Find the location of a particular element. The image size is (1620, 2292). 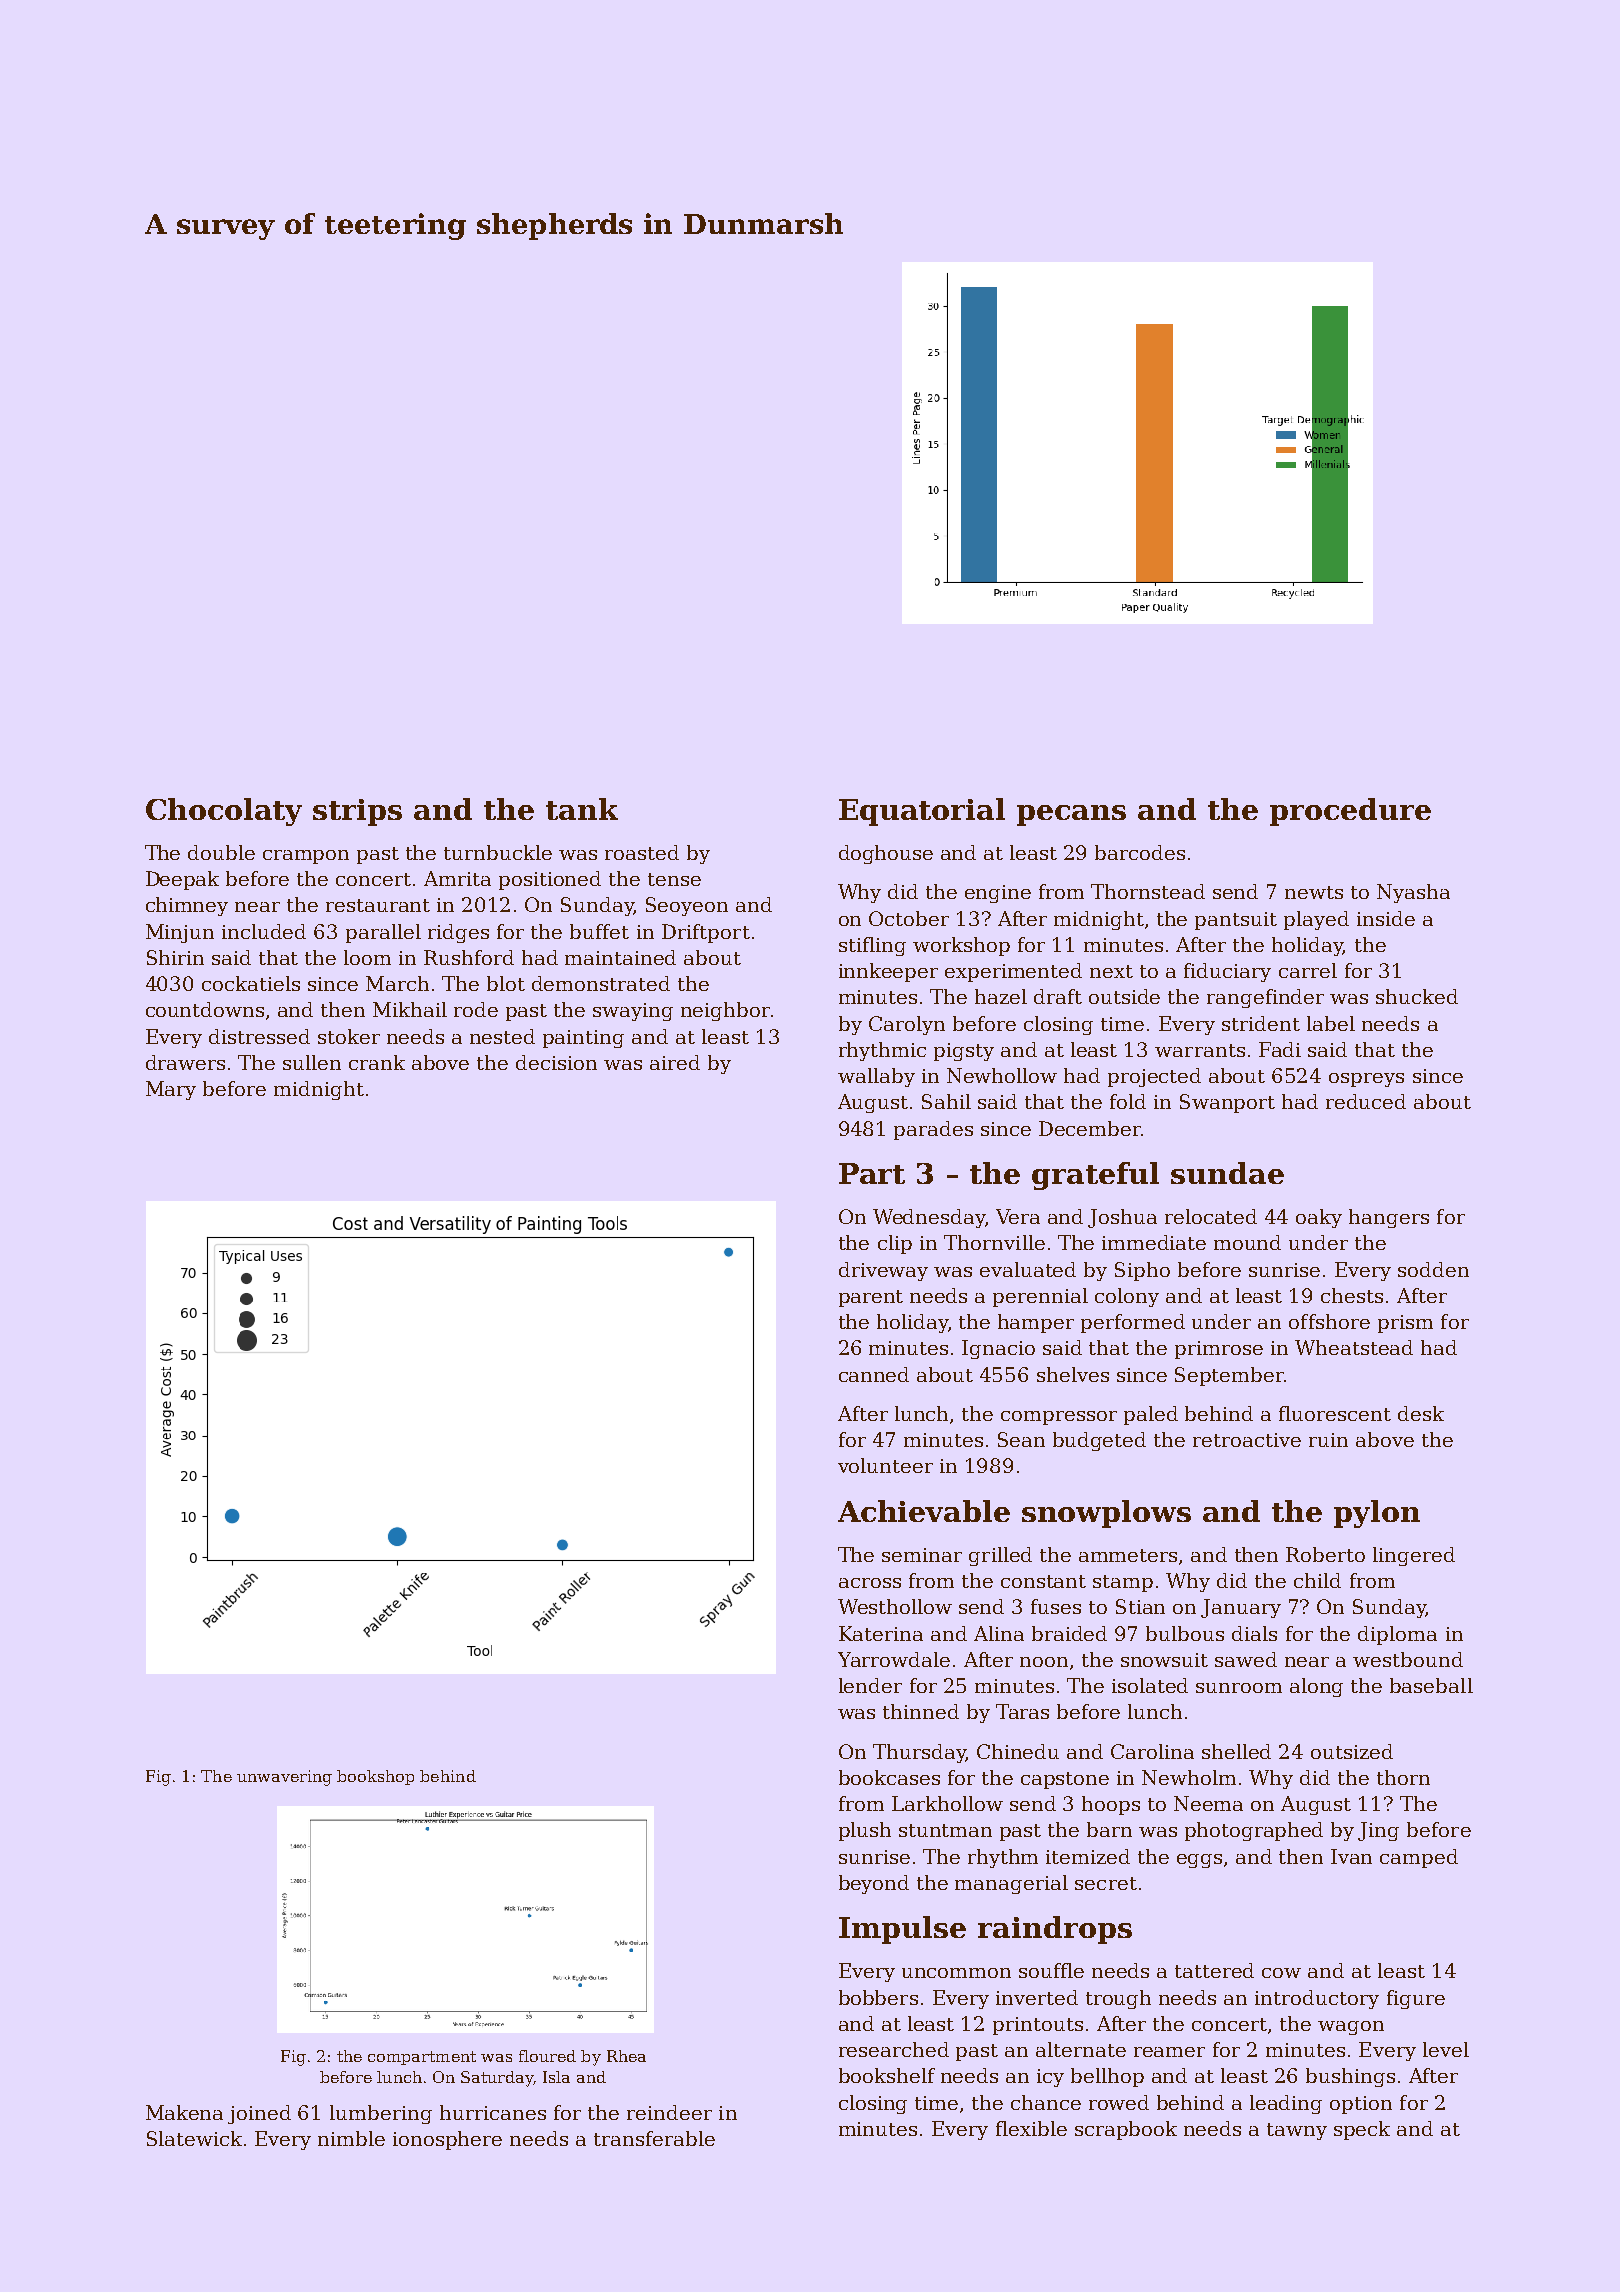

ionosphere is located at coordinates (447, 2140).
